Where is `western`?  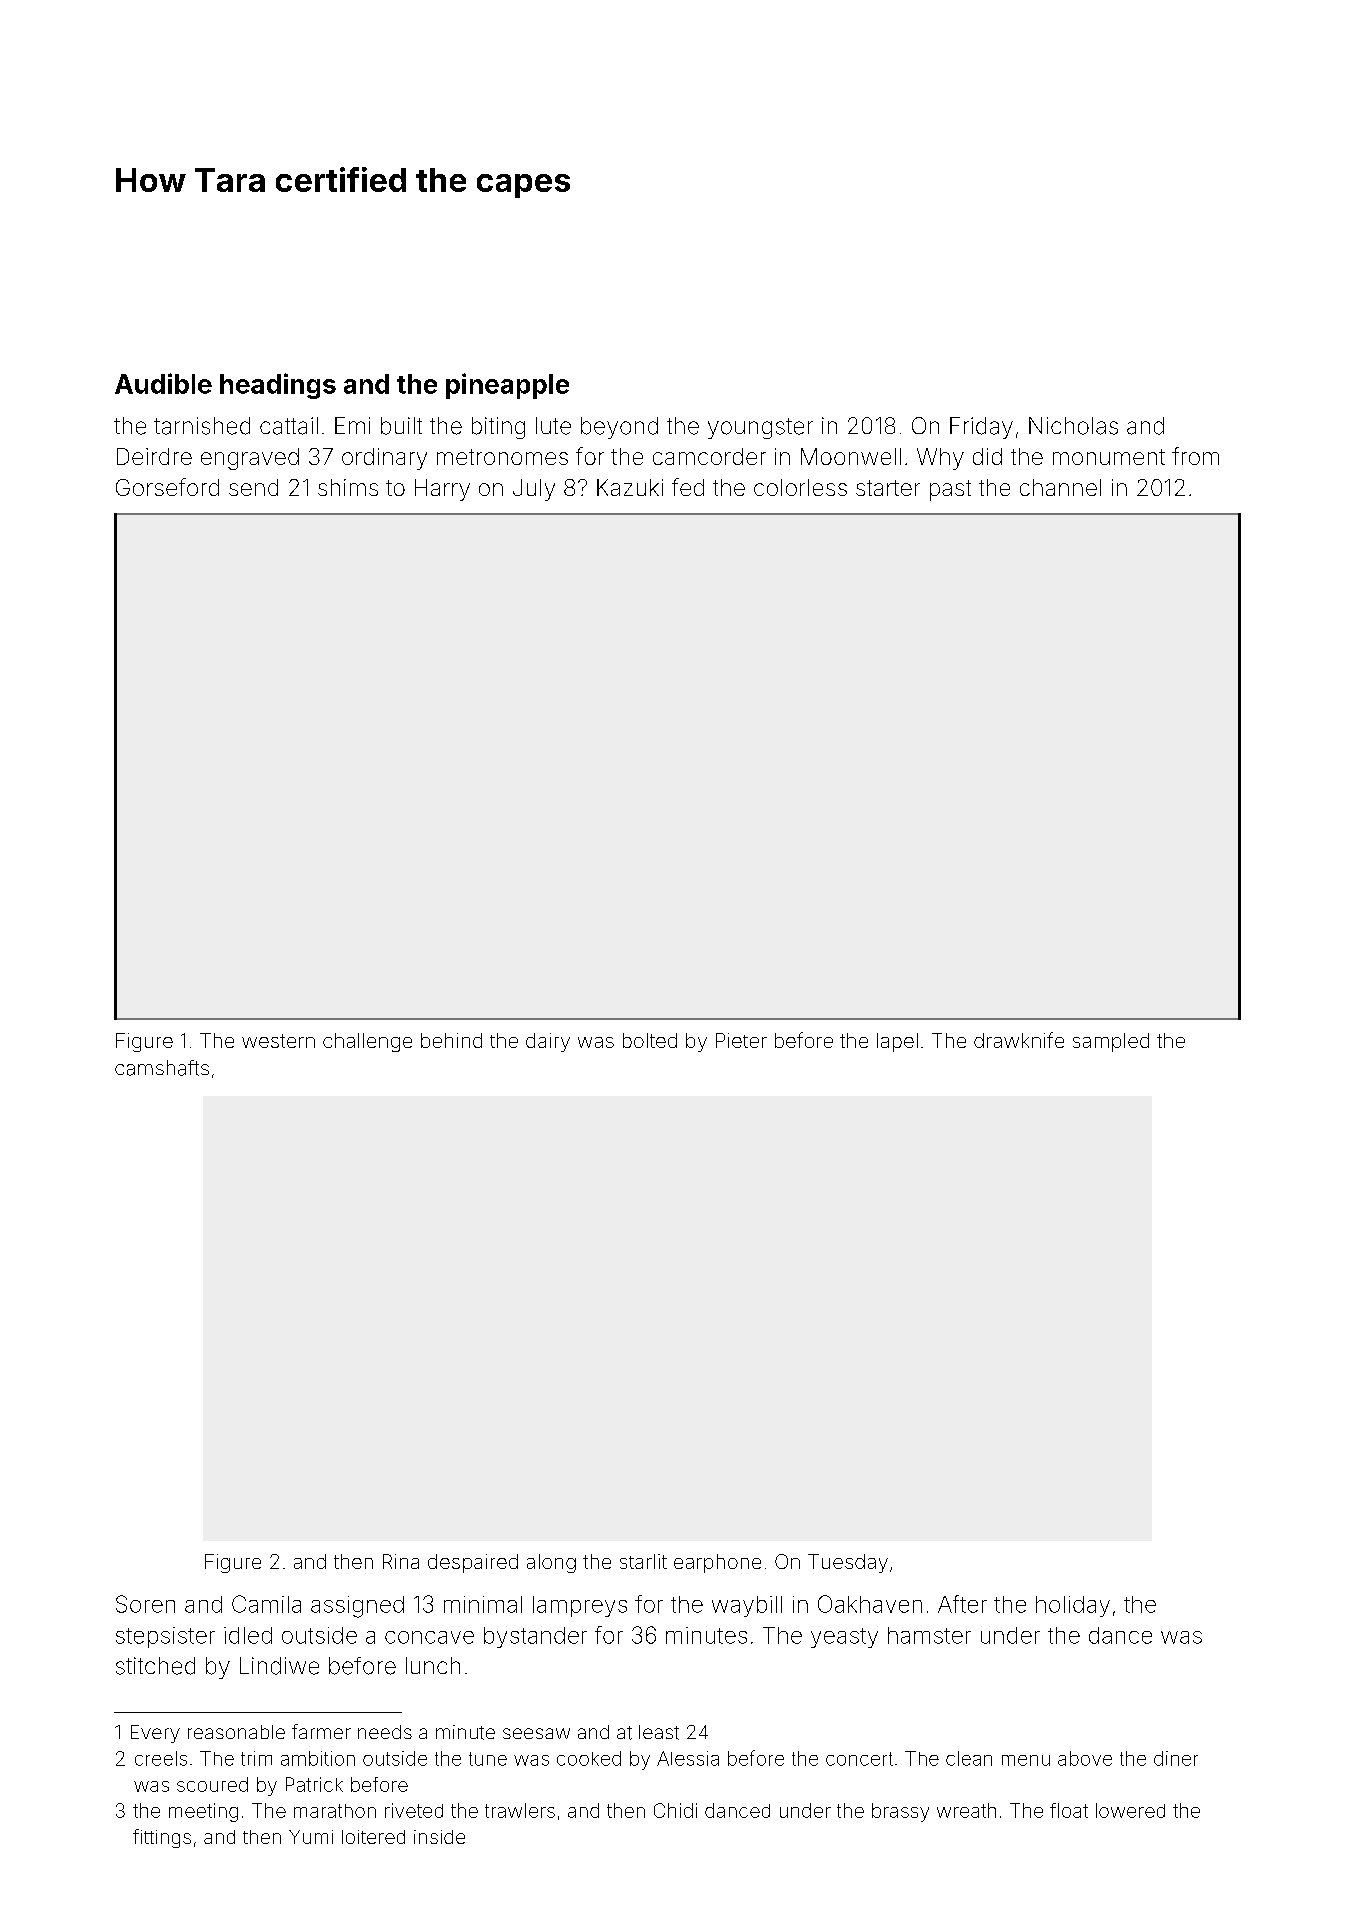 western is located at coordinates (278, 1041).
